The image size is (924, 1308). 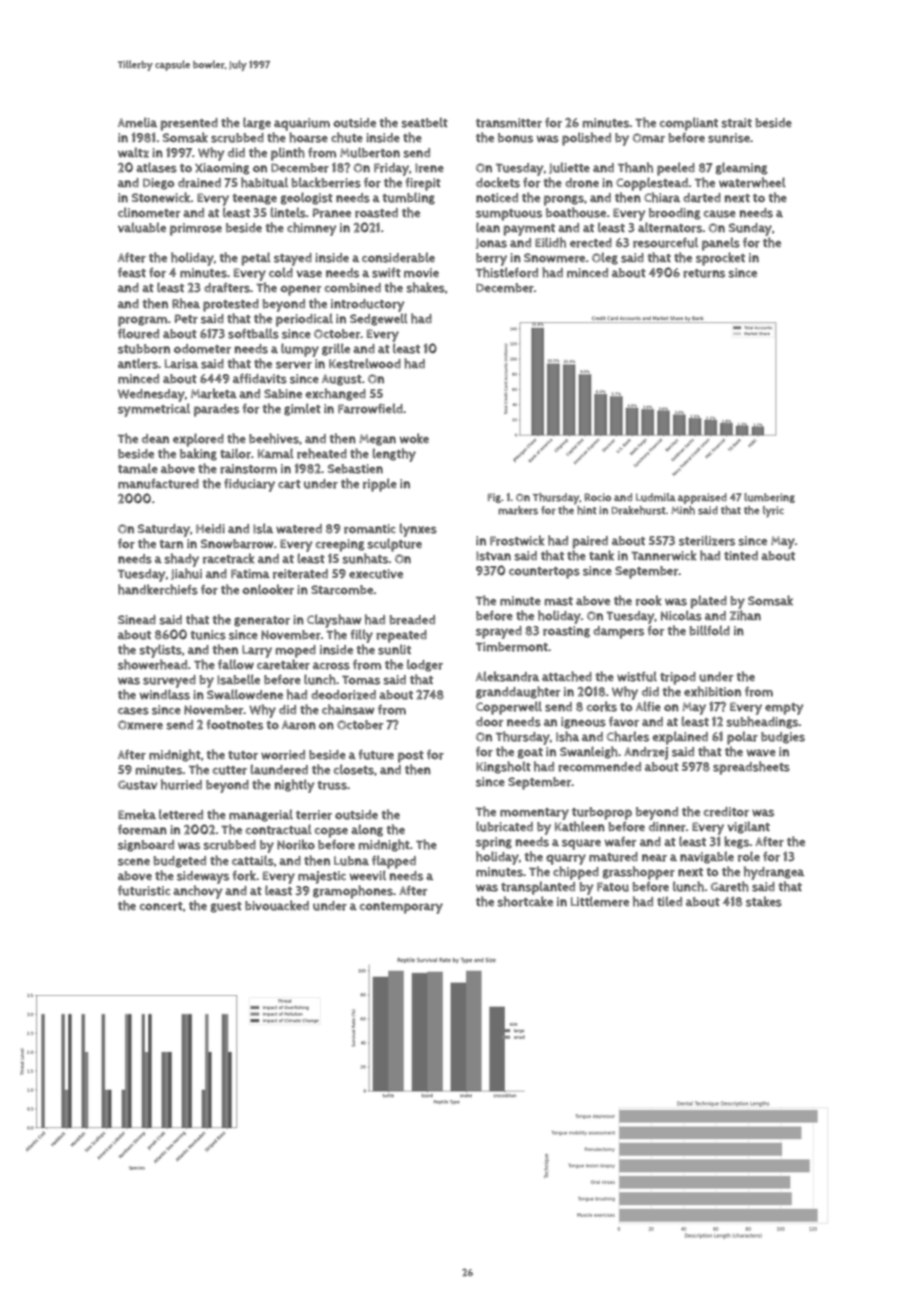 What do you see at coordinates (736, 123) in the image?
I see `strait` at bounding box center [736, 123].
